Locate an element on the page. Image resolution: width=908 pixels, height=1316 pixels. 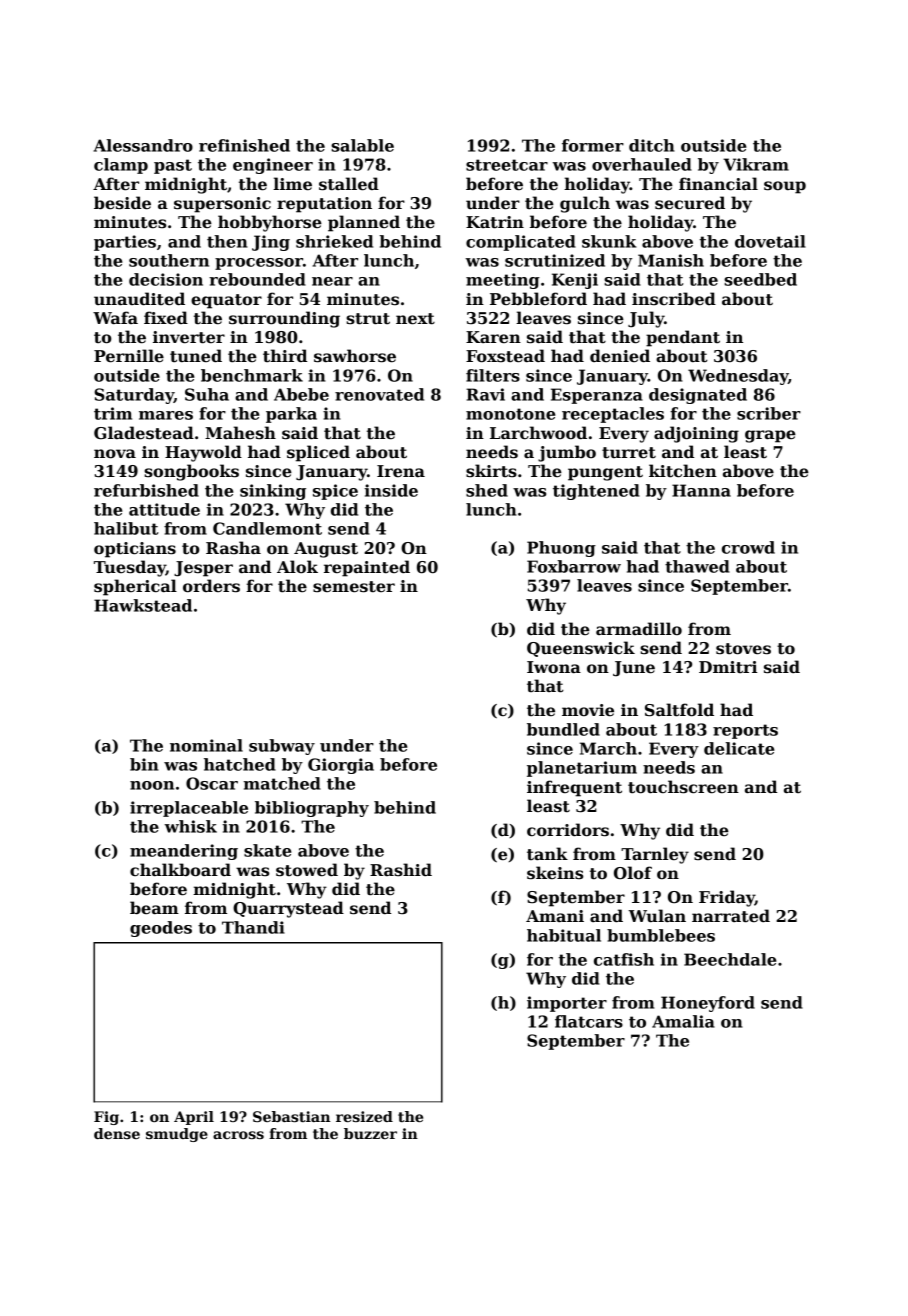
importer is located at coordinates (567, 1004).
